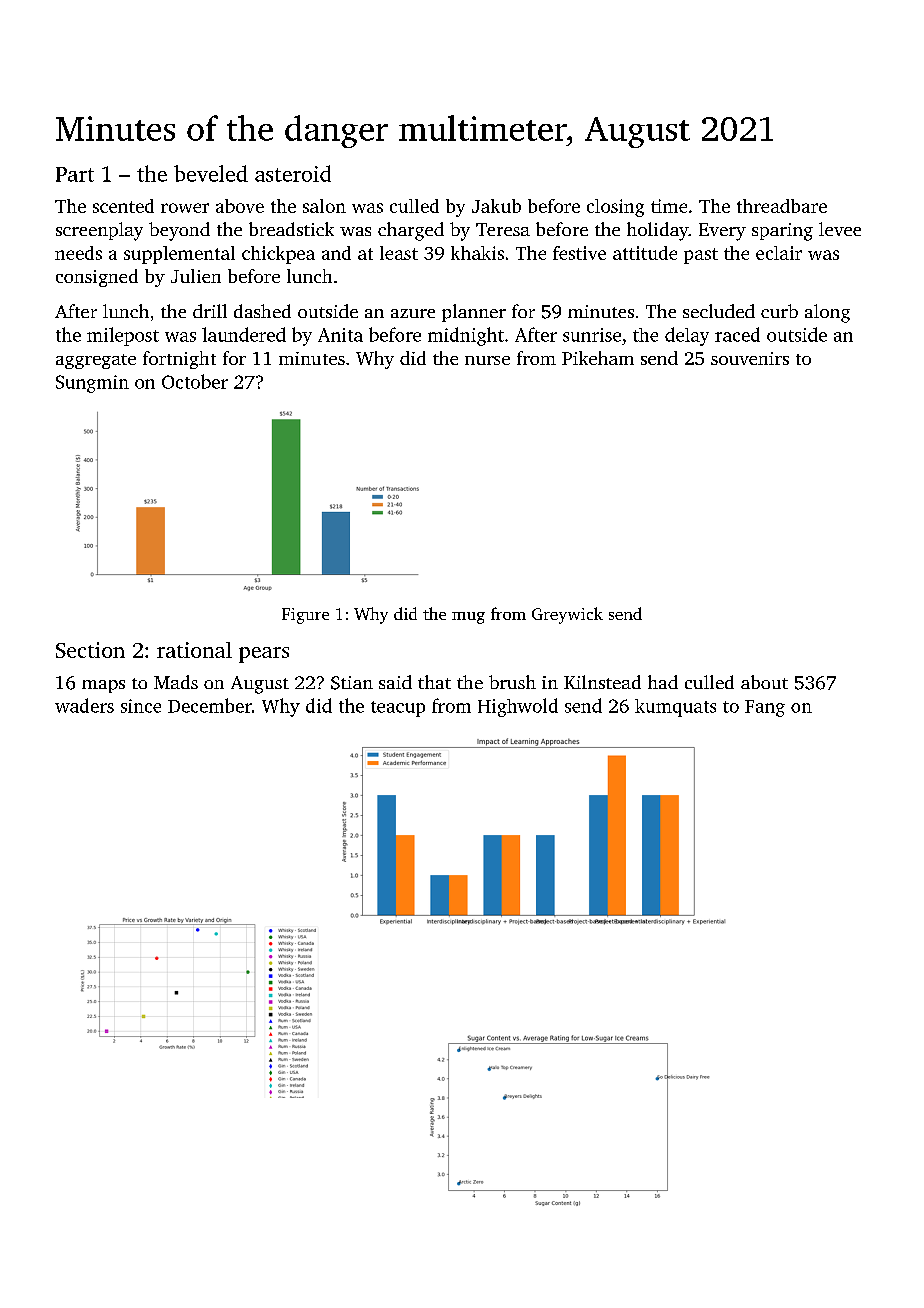  Describe the element at coordinates (90, 650) in the page. I see `Section` at that location.
